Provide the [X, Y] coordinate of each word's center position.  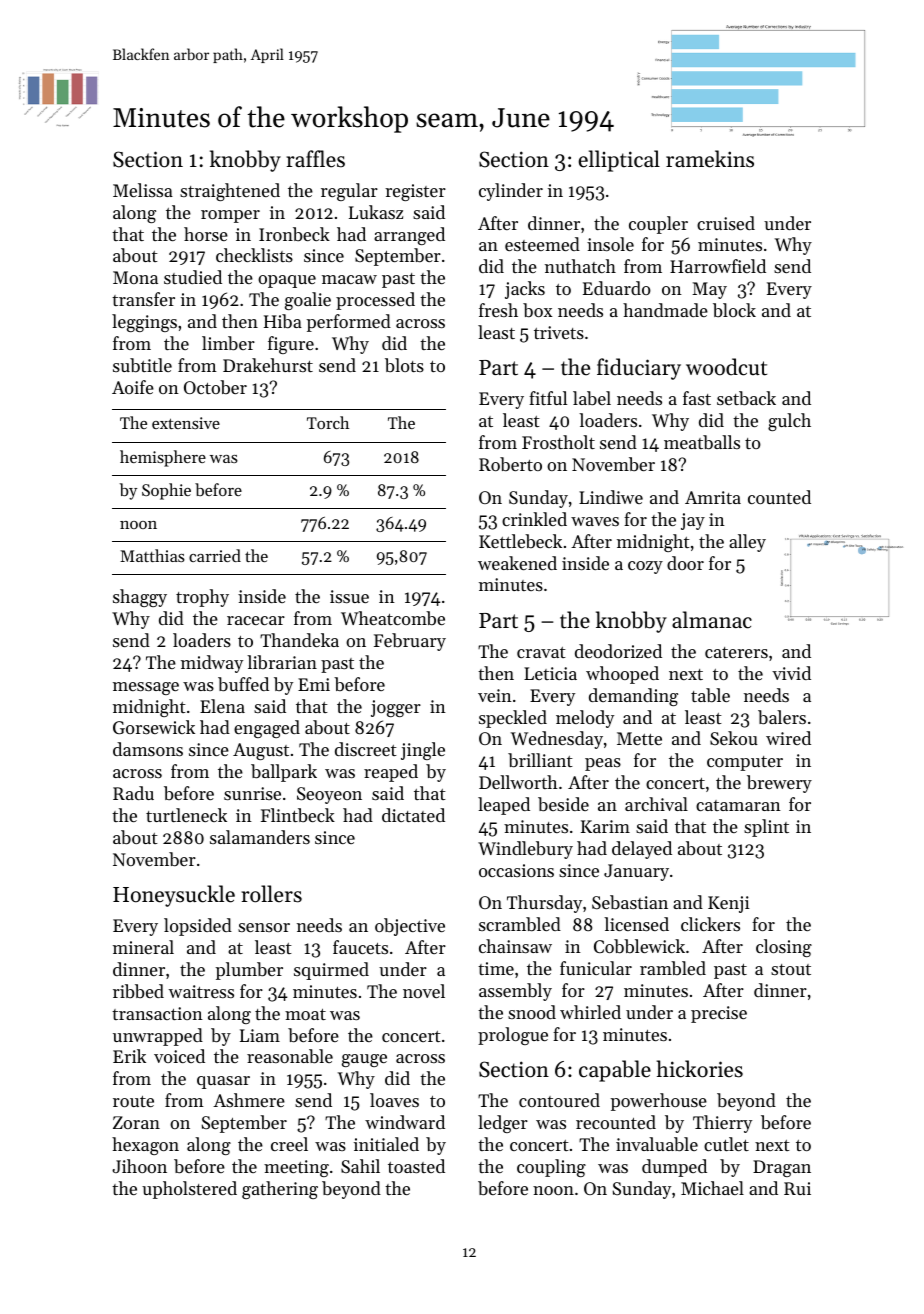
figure [291, 345]
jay [693, 521]
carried [215, 555]
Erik [129, 1056]
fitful [548, 398]
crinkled [534, 519]
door [685, 563]
